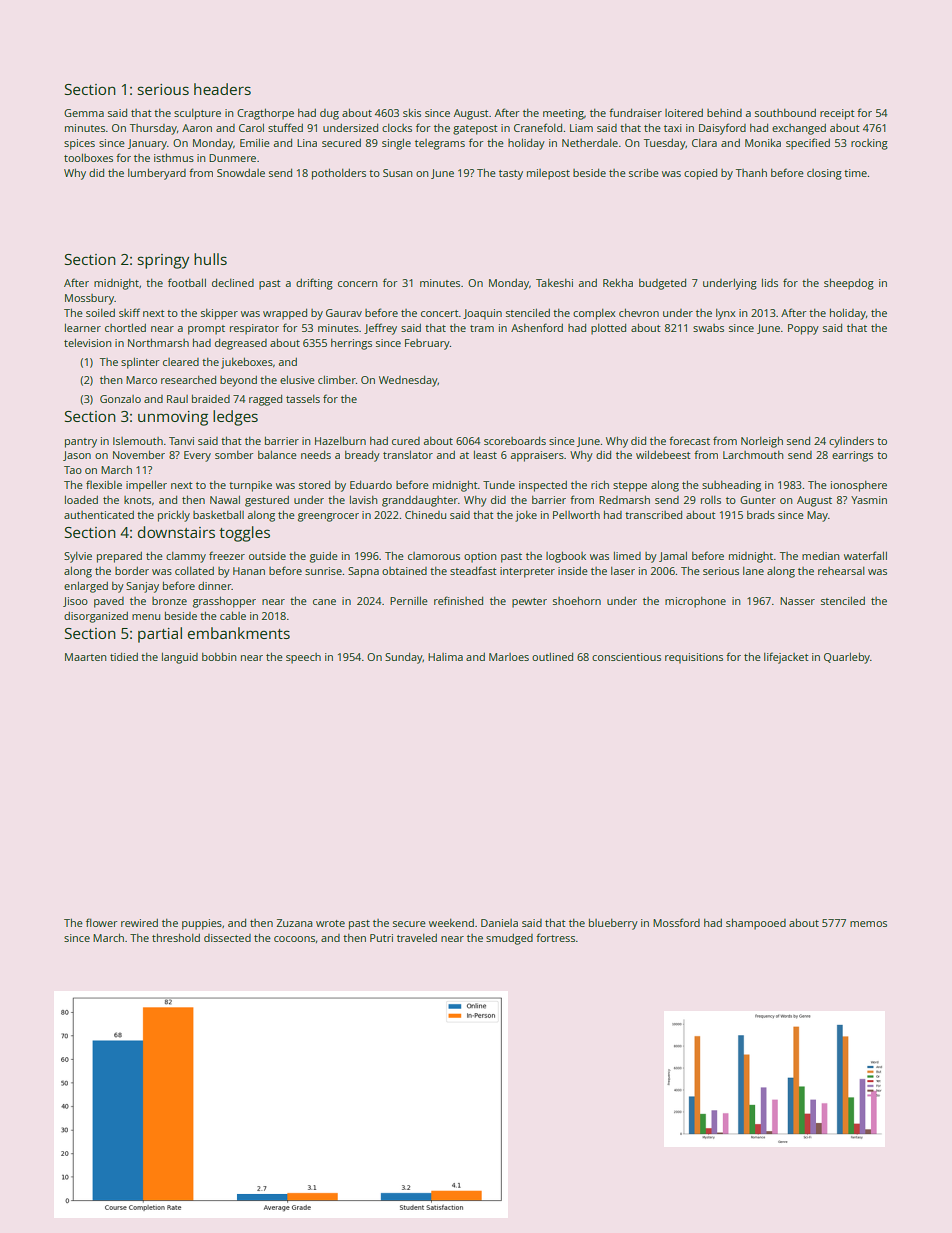 The width and height of the image is (952, 1233). Describe the element at coordinates (139, 923) in the image. I see `rewired` at that location.
